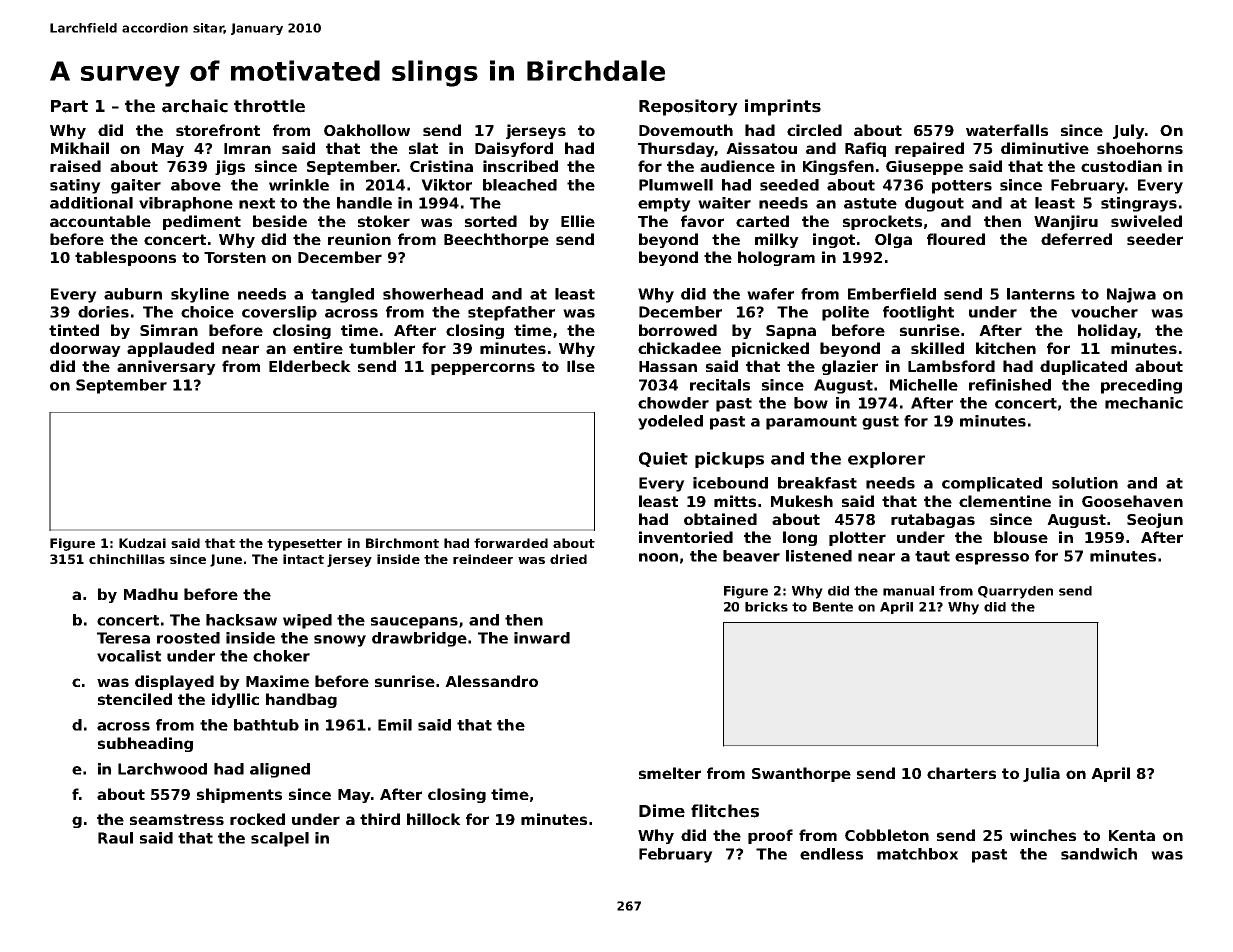 This screenshot has width=1233, height=952. I want to click on Julia, so click(1041, 774).
